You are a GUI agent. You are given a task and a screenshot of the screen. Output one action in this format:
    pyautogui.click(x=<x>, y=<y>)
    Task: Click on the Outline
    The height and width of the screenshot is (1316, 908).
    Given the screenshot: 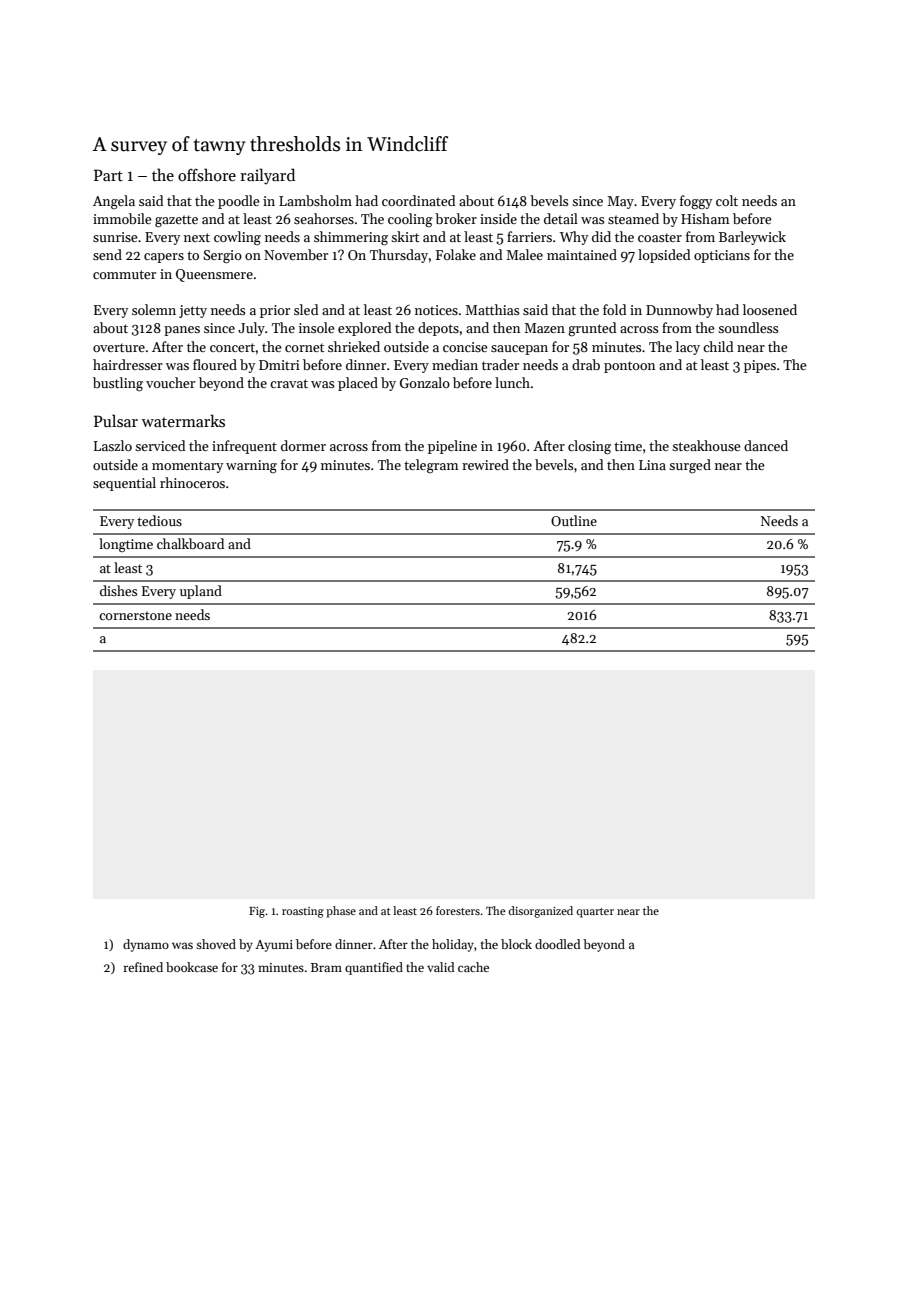 What is the action you would take?
    pyautogui.click(x=574, y=520)
